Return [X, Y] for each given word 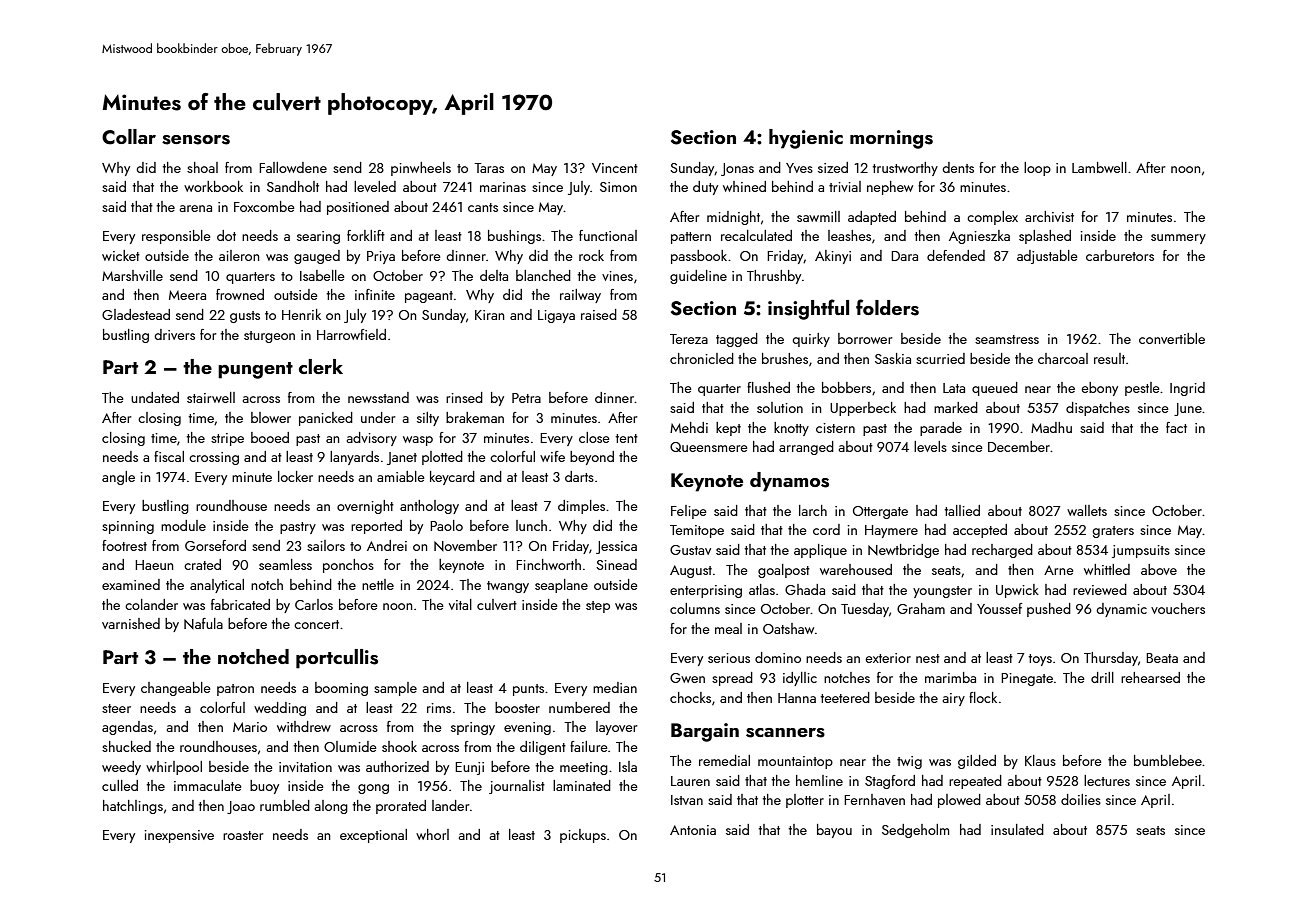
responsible [176, 237]
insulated [1017, 829]
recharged [1002, 551]
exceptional [373, 836]
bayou [834, 831]
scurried [940, 358]
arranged [806, 448]
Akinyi [833, 257]
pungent [255, 370]
